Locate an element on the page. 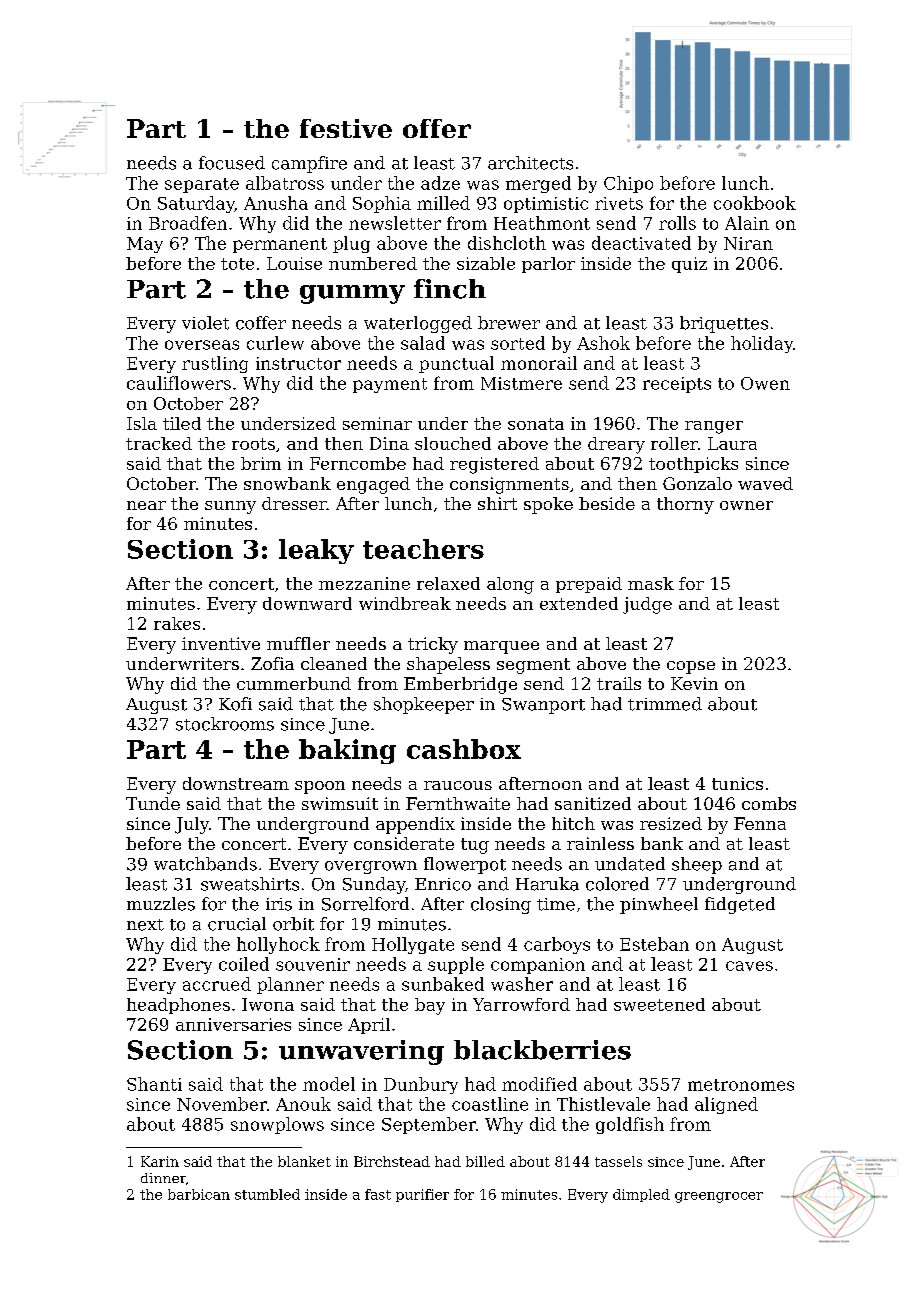 The width and height of the image is (924, 1314). caves is located at coordinates (749, 966).
